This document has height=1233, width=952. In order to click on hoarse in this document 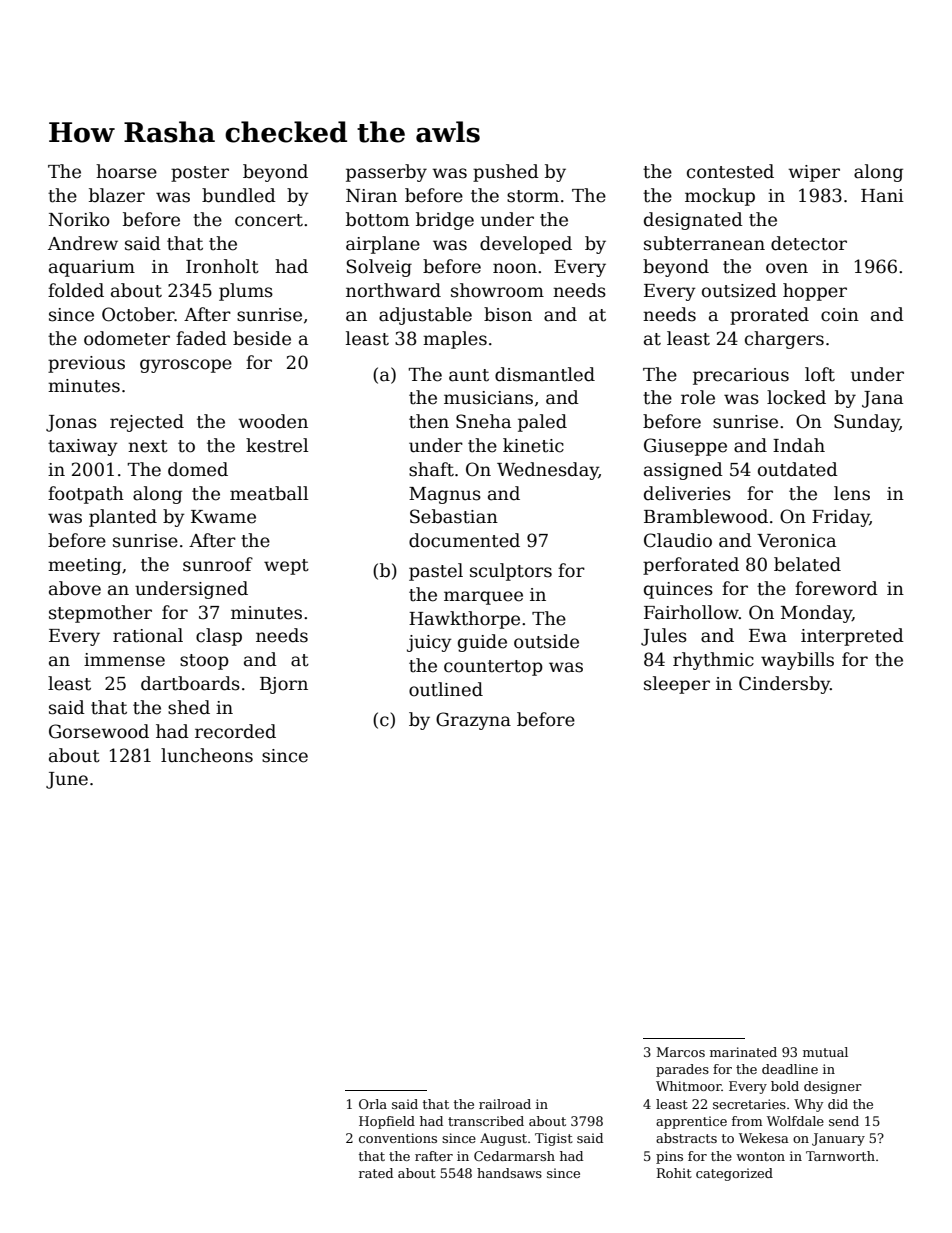, I will do `click(126, 171)`.
